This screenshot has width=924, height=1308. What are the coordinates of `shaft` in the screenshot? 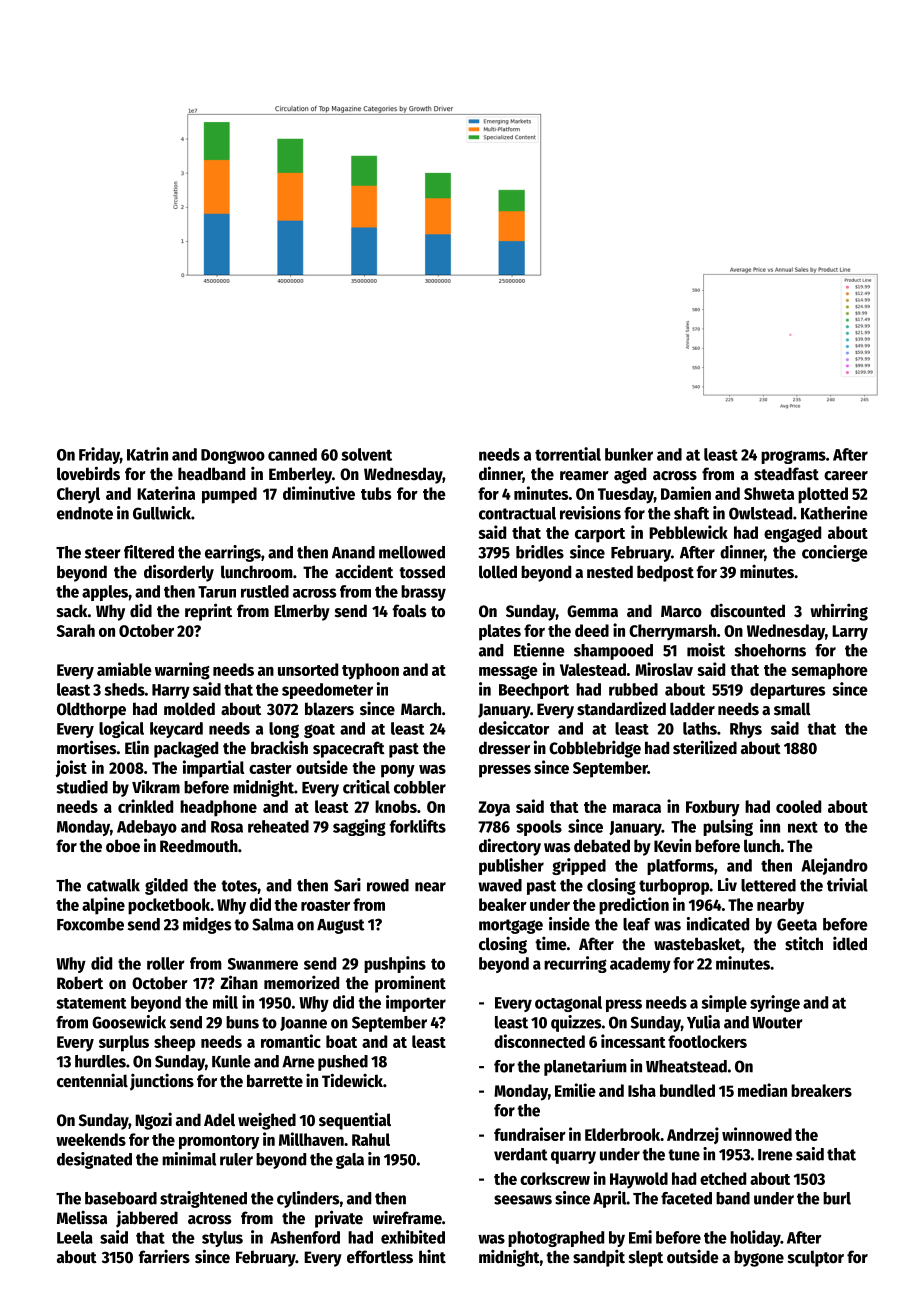 It's located at (691, 513).
